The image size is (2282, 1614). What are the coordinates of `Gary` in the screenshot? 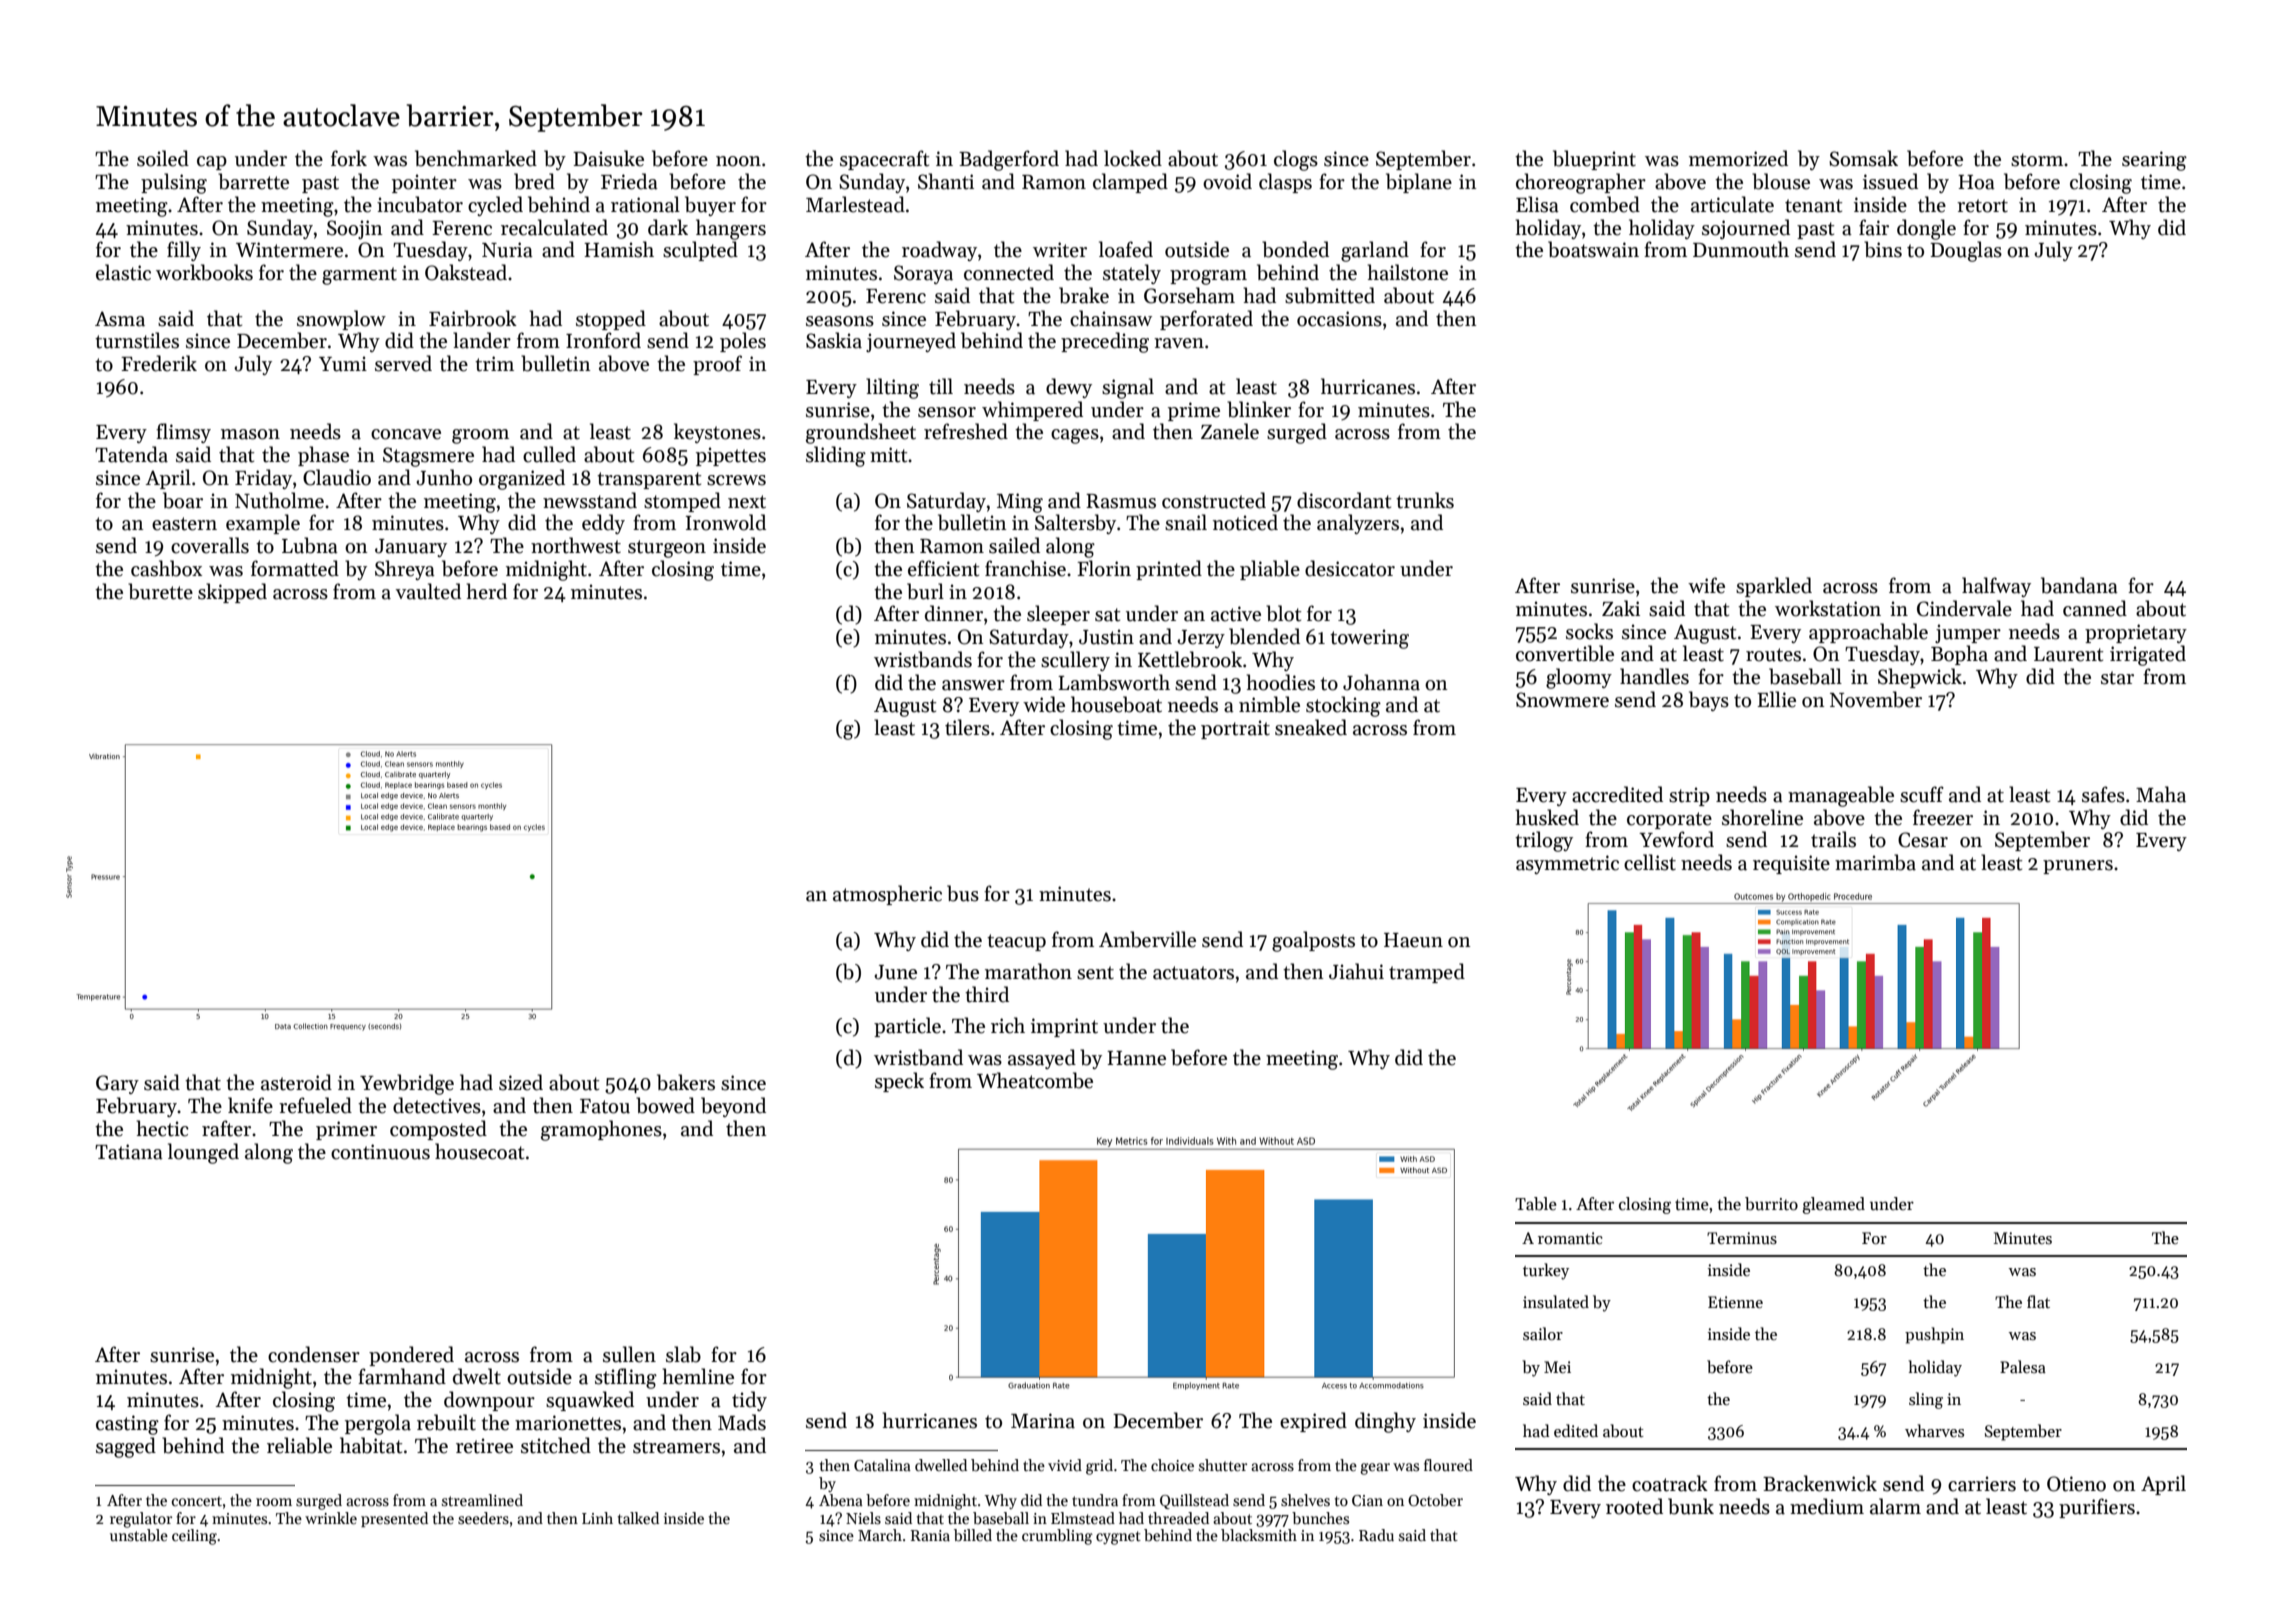 It's located at (117, 1084).
